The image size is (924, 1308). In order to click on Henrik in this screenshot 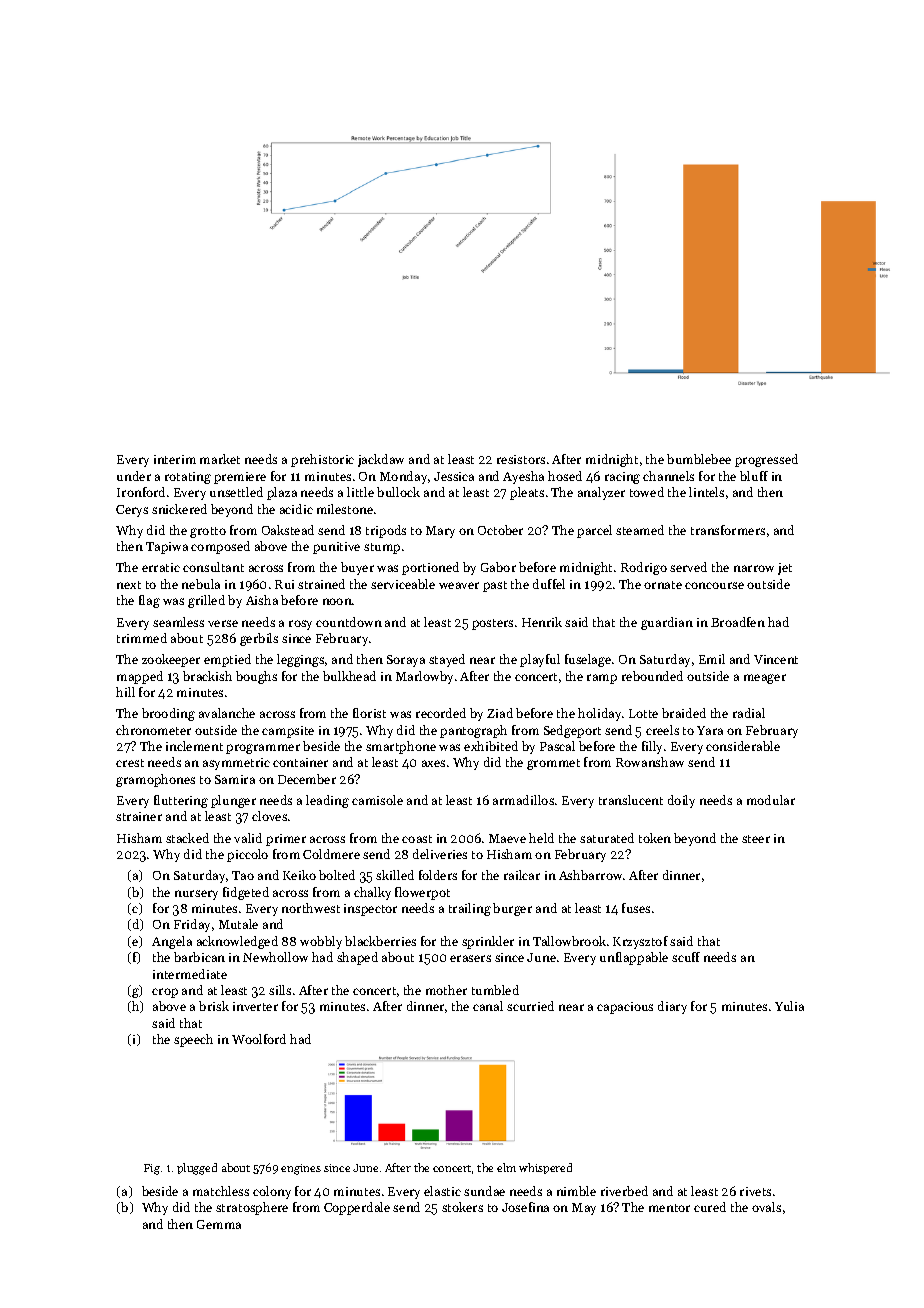, I will do `click(542, 622)`.
